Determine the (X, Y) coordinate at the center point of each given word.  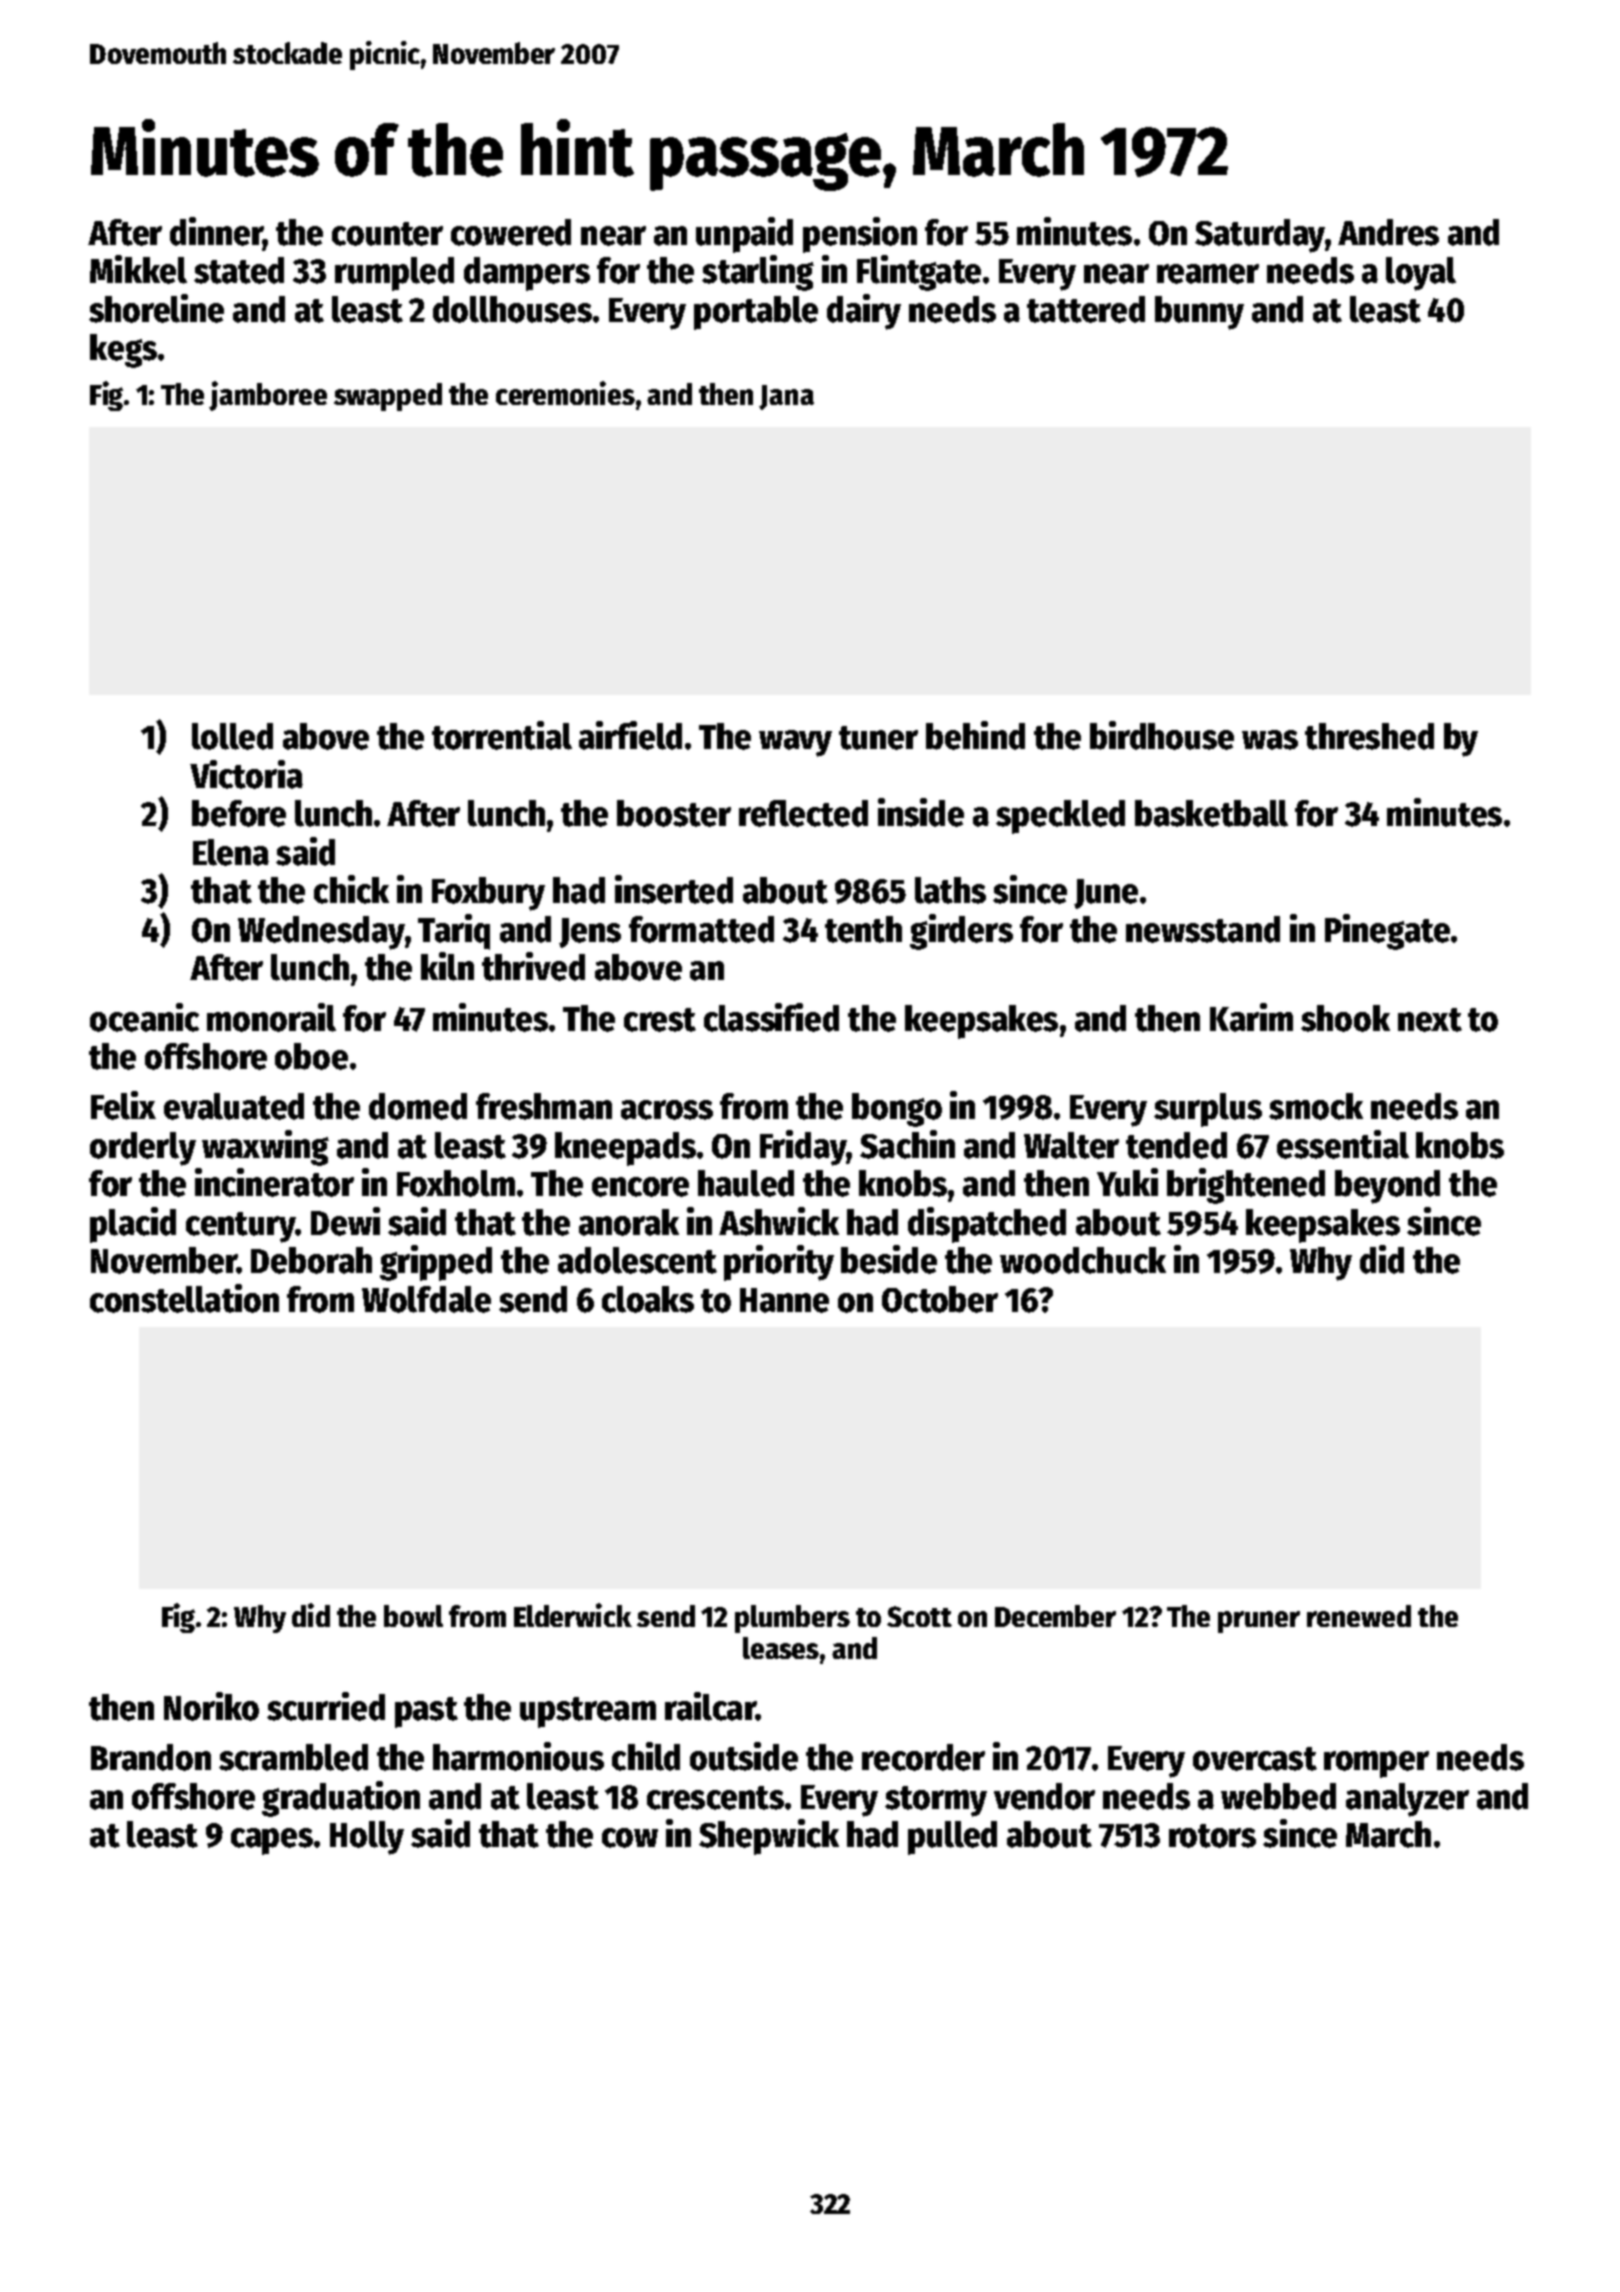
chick (351, 889)
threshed (1369, 736)
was (1270, 740)
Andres (1388, 232)
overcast (1255, 1759)
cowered (511, 232)
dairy (864, 312)
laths (950, 890)
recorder (923, 1757)
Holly (367, 1838)
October (940, 1299)
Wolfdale (426, 1299)
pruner (1259, 1622)
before (239, 813)
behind (975, 735)
